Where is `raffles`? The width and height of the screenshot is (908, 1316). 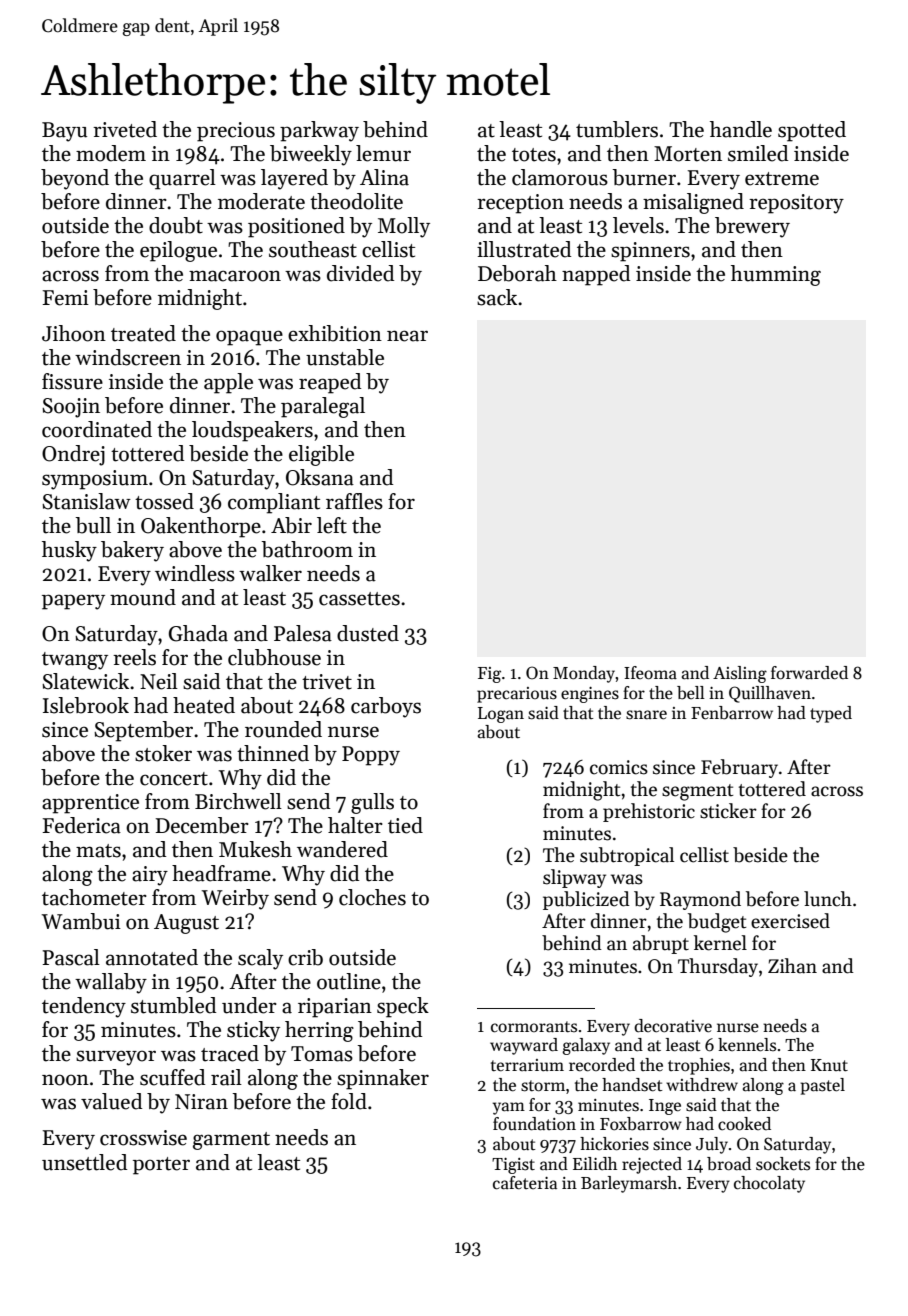 raffles is located at coordinates (354, 501).
